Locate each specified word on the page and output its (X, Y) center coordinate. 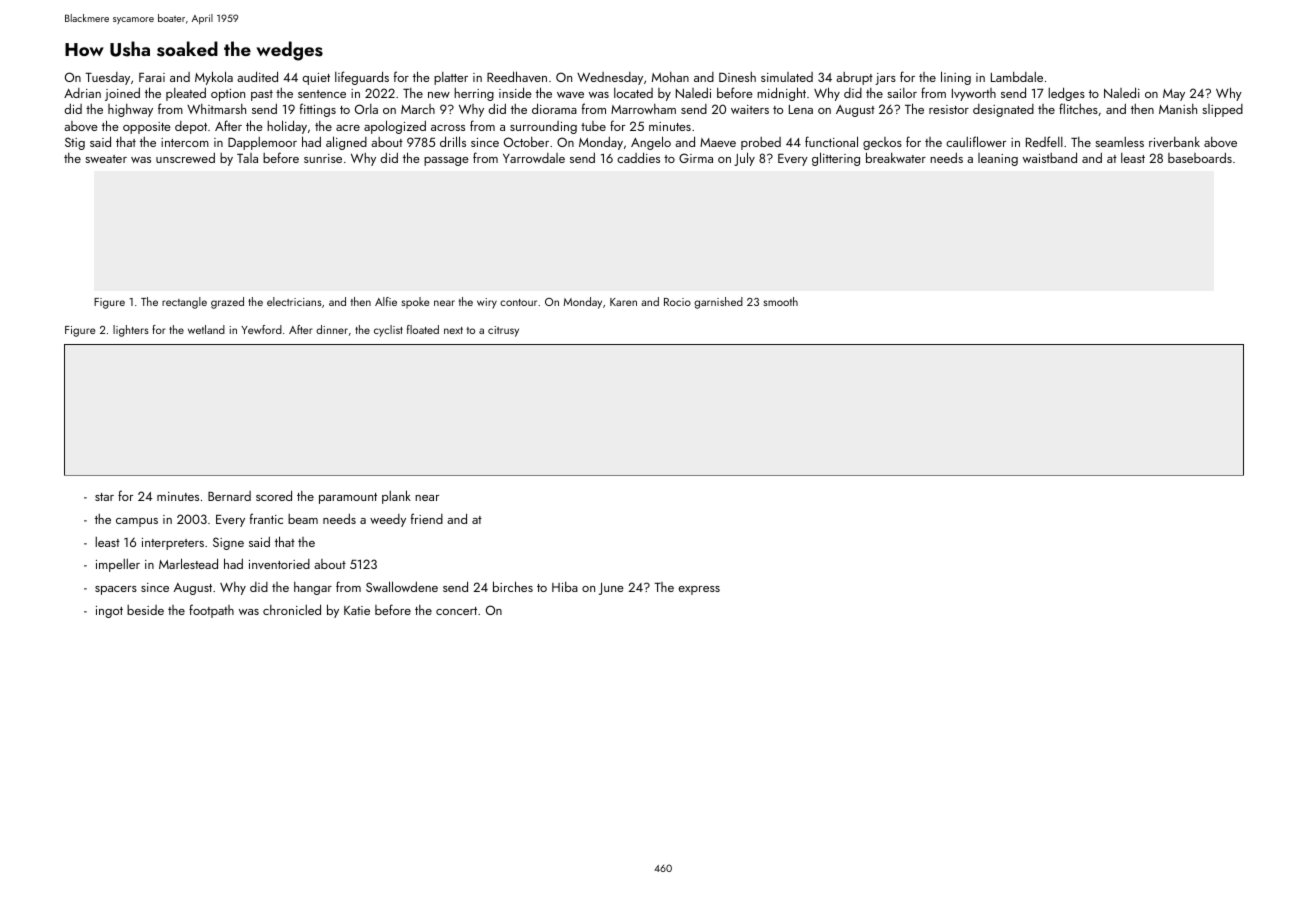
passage (446, 161)
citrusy (503, 331)
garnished (718, 303)
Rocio (677, 302)
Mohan (670, 77)
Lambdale (1017, 77)
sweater (106, 159)
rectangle (184, 303)
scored (274, 495)
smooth (781, 301)
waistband (1050, 157)
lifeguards (362, 78)
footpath (211, 611)
